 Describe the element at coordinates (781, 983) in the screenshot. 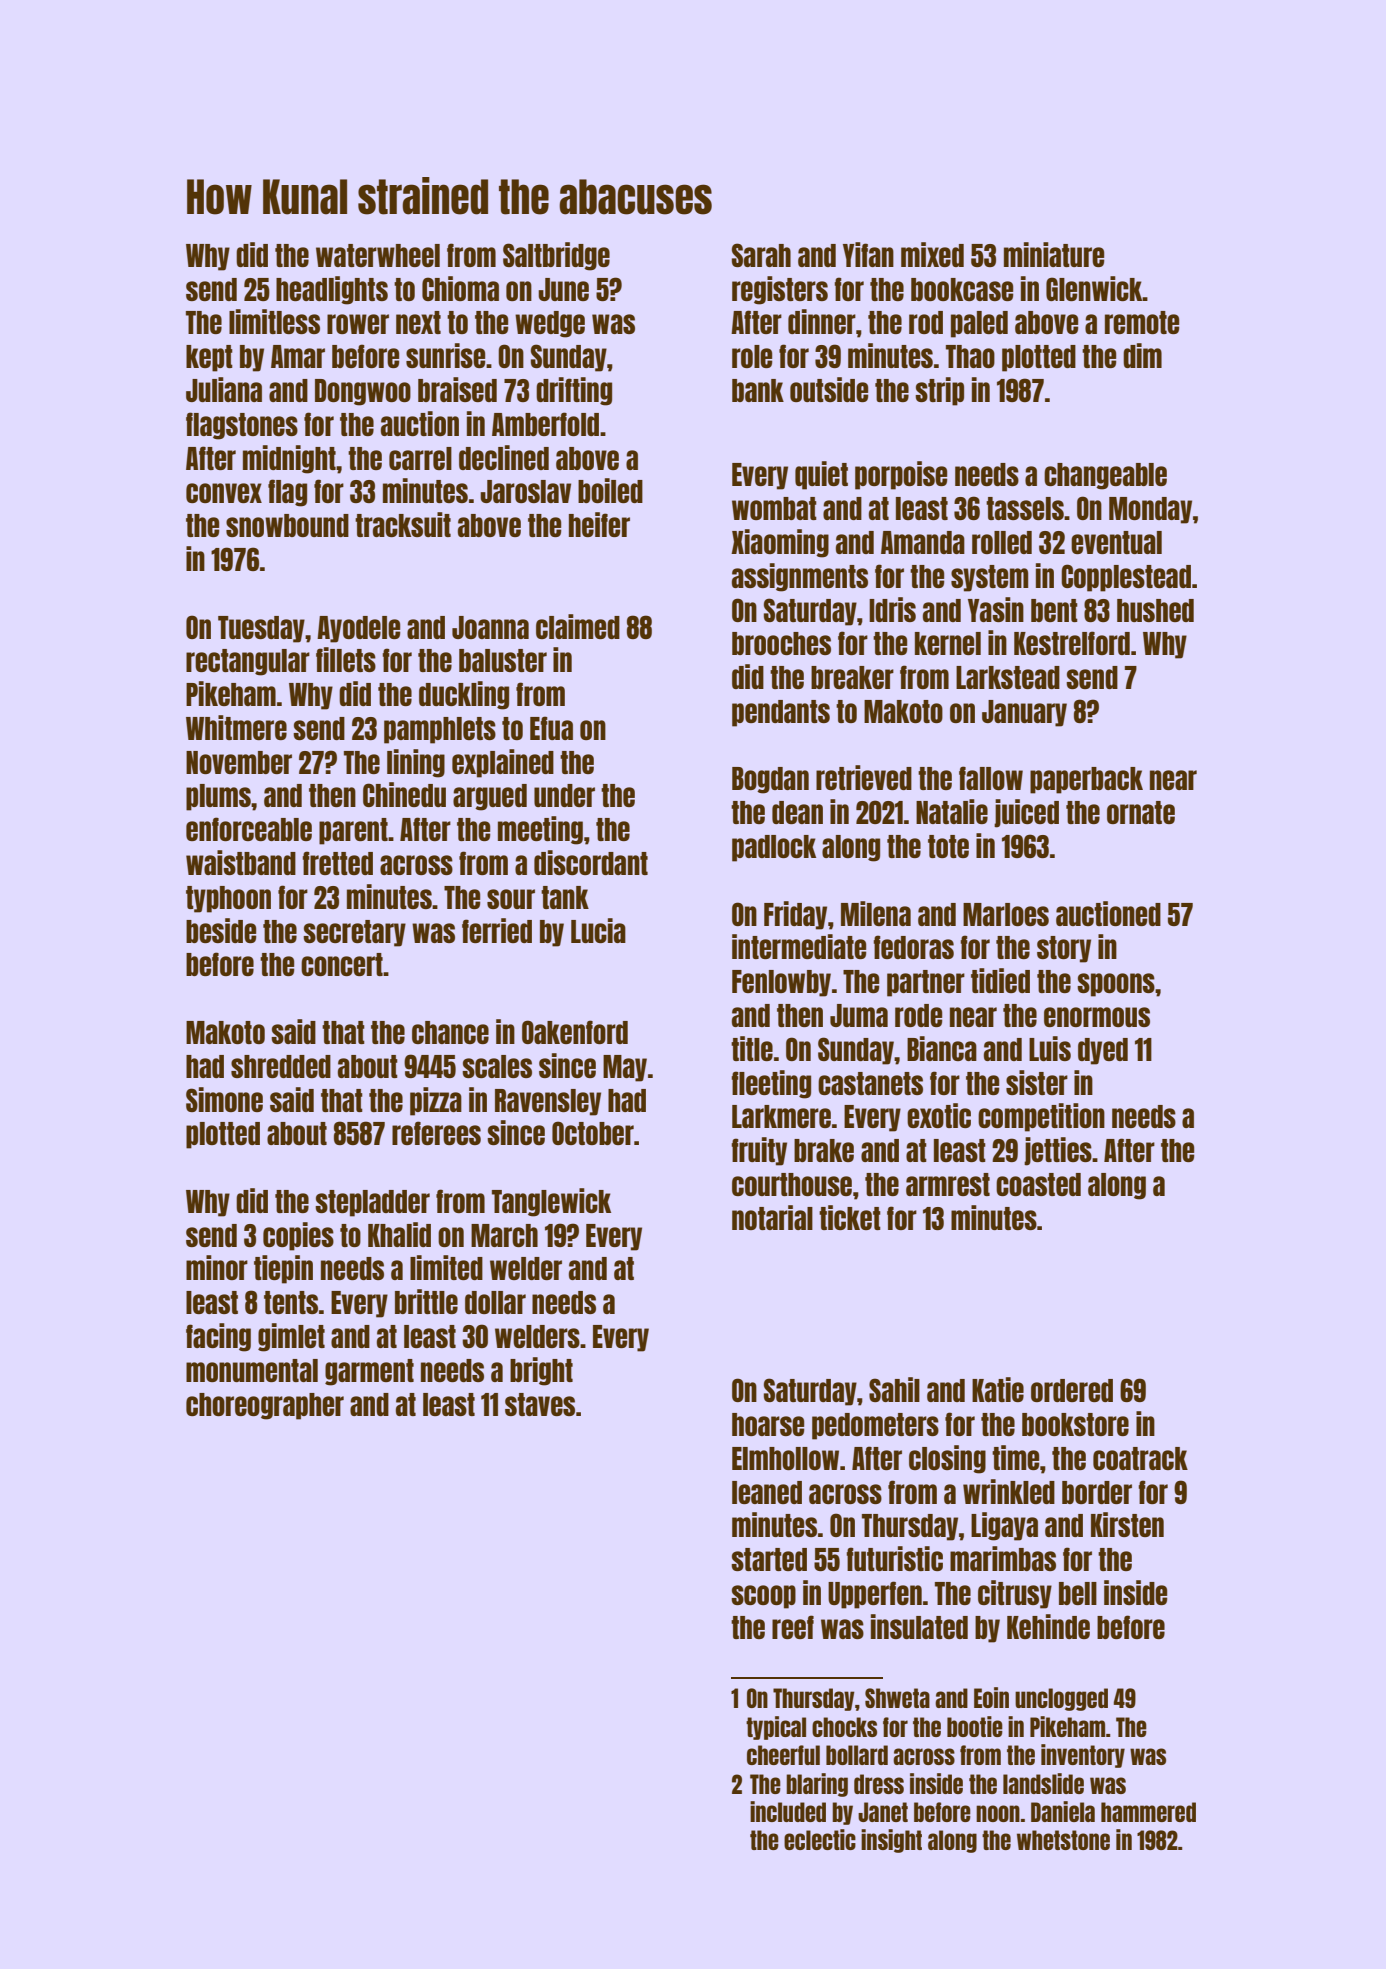

I see `Fenlowby` at that location.
